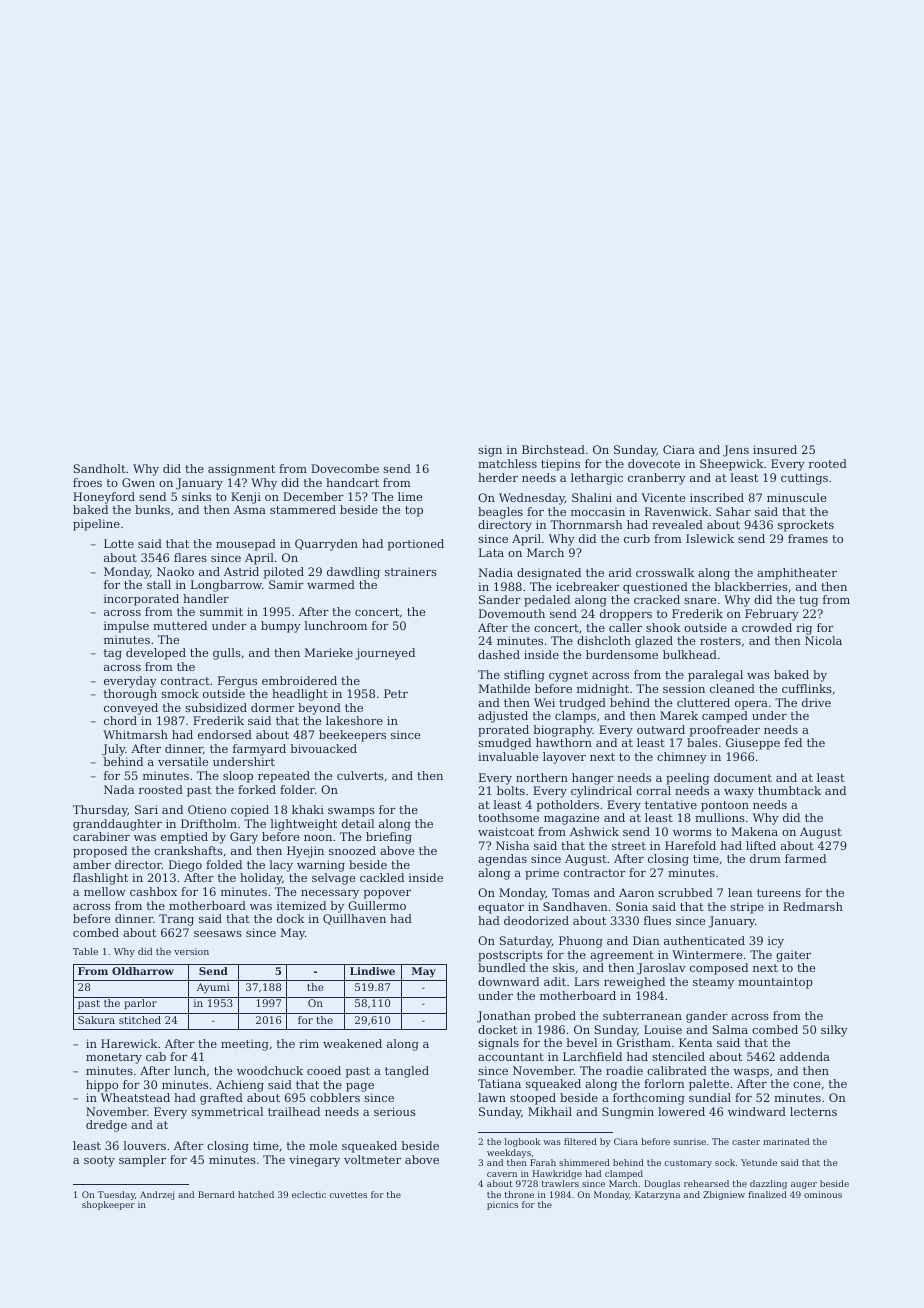 The height and width of the screenshot is (1308, 924). I want to click on Harefold, so click(690, 845).
